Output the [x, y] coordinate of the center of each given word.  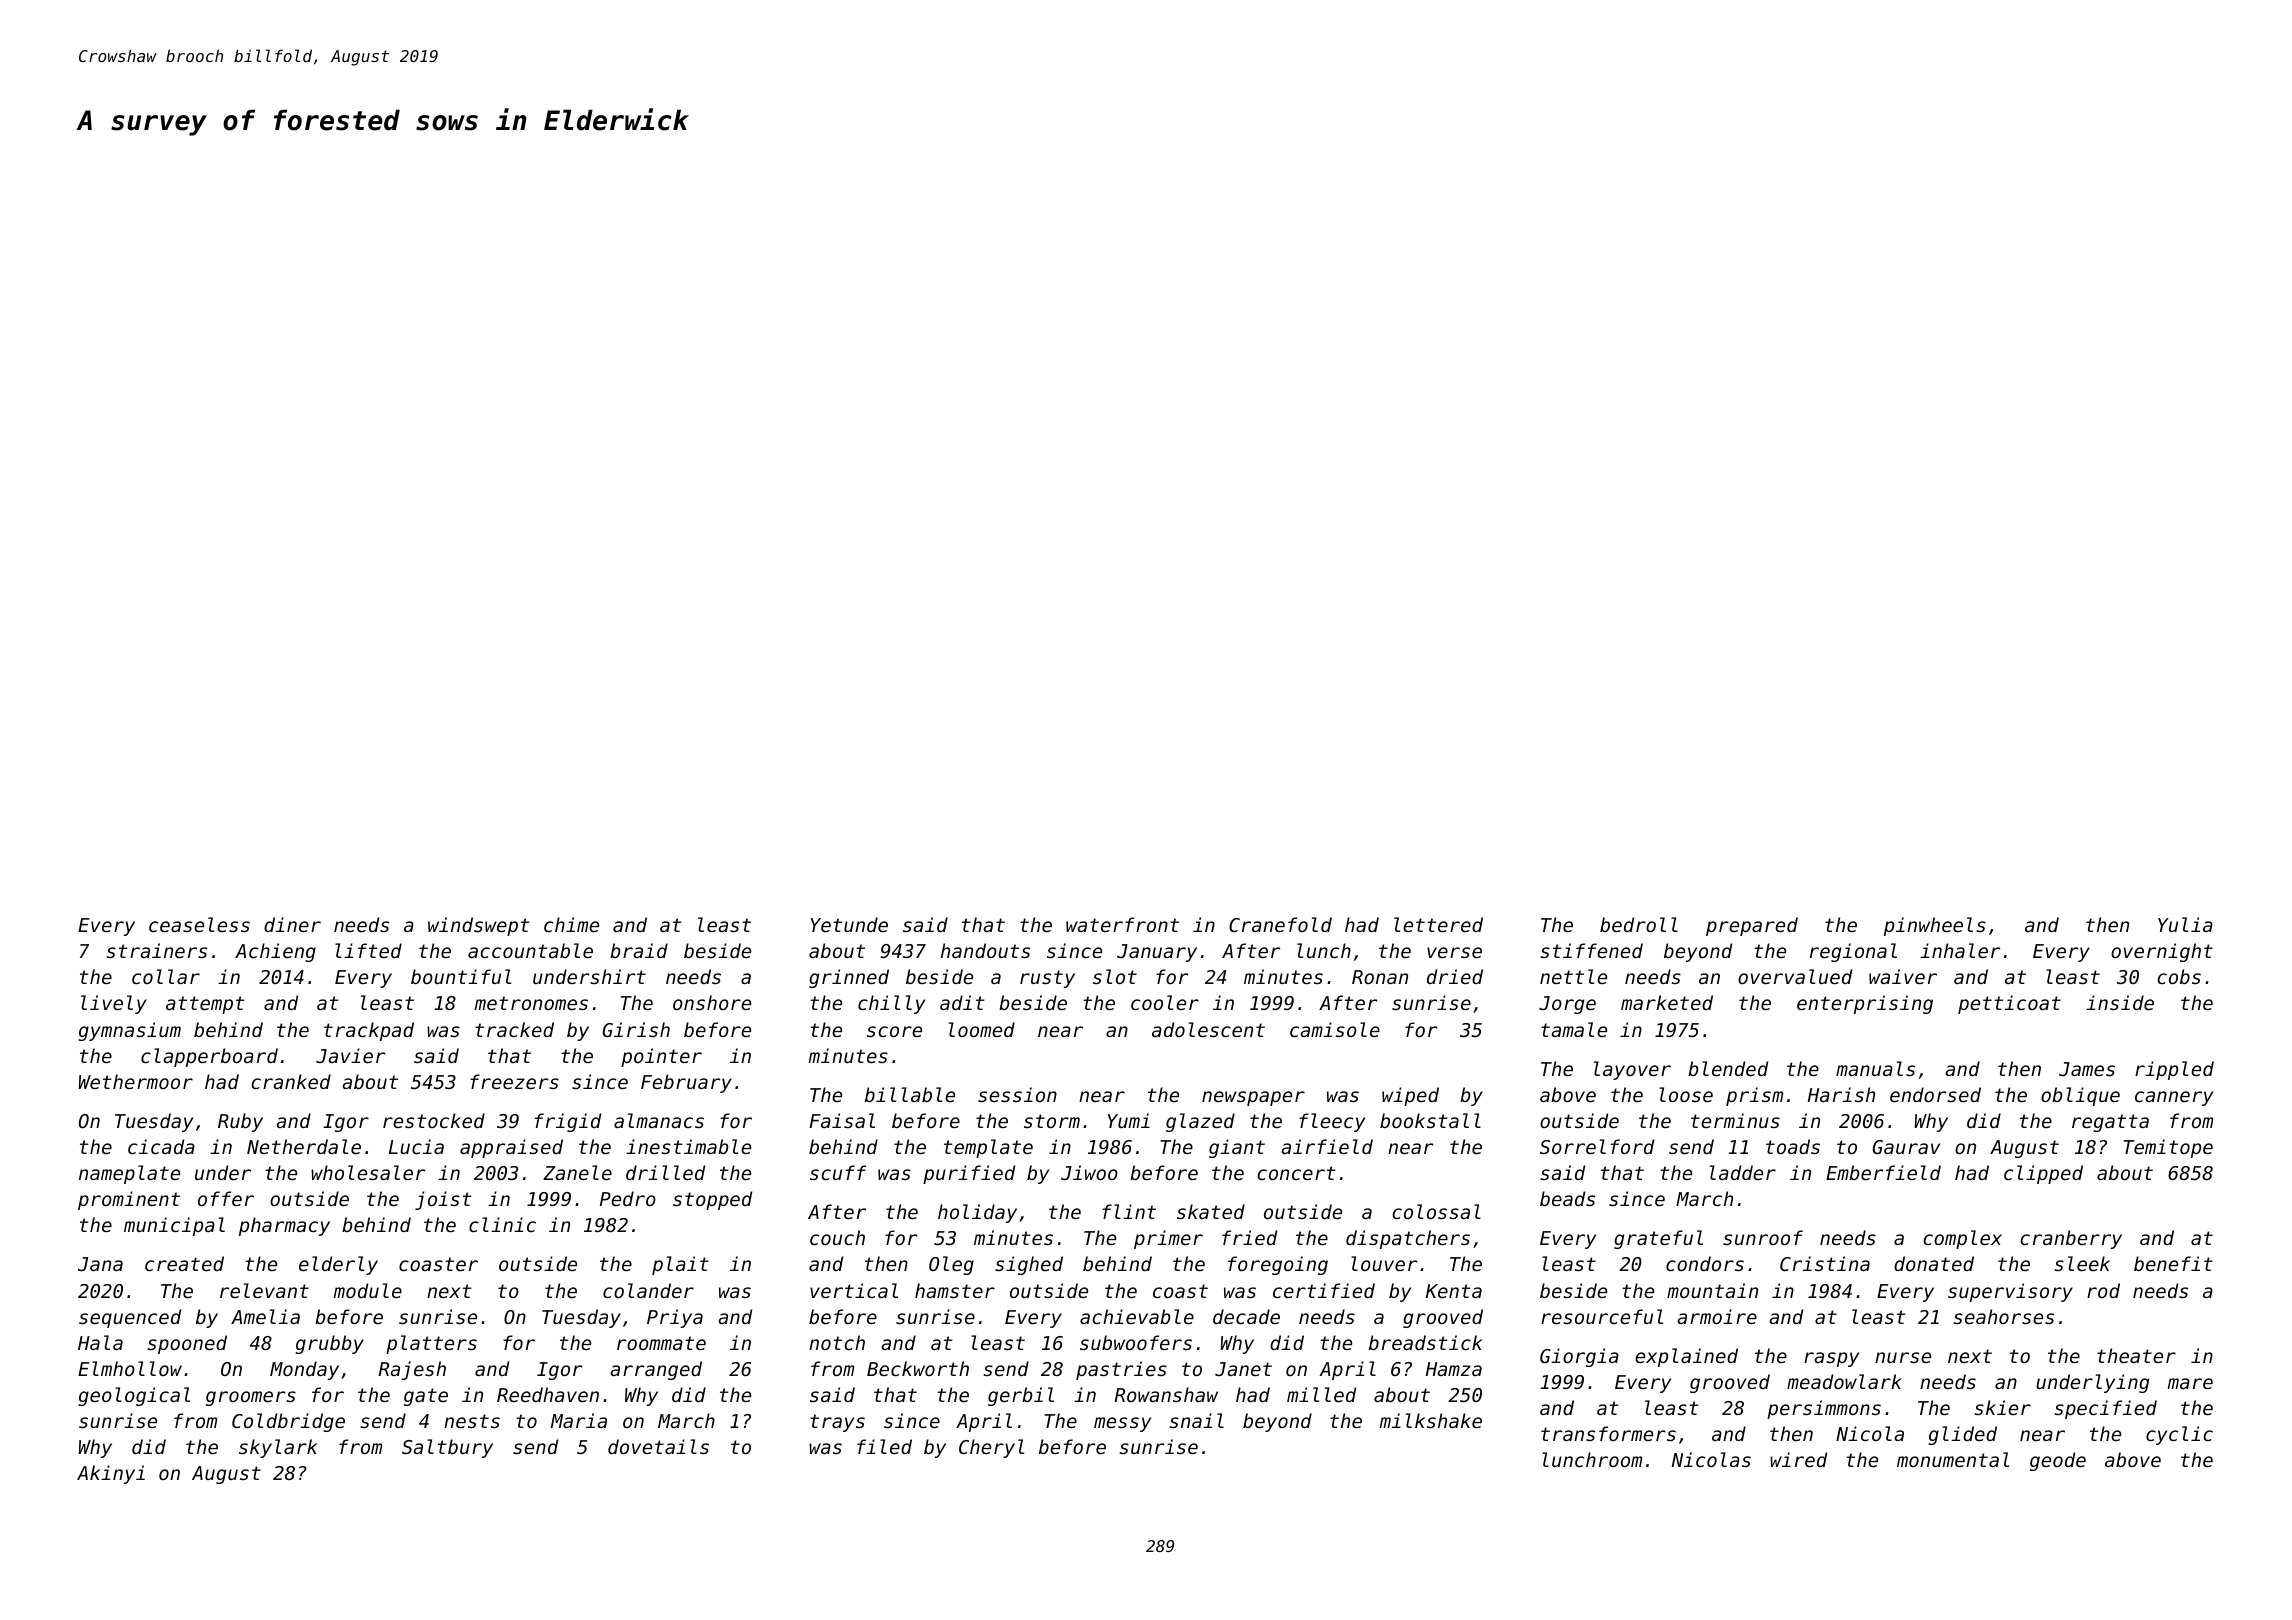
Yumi [1129, 1120]
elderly [338, 1265]
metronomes [531, 1003]
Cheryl [991, 1448]
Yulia [2185, 924]
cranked [291, 1081]
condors [1705, 1263]
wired [1798, 1459]
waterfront [1122, 924]
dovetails [658, 1446]
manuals [1875, 1068]
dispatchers [1408, 1239]
